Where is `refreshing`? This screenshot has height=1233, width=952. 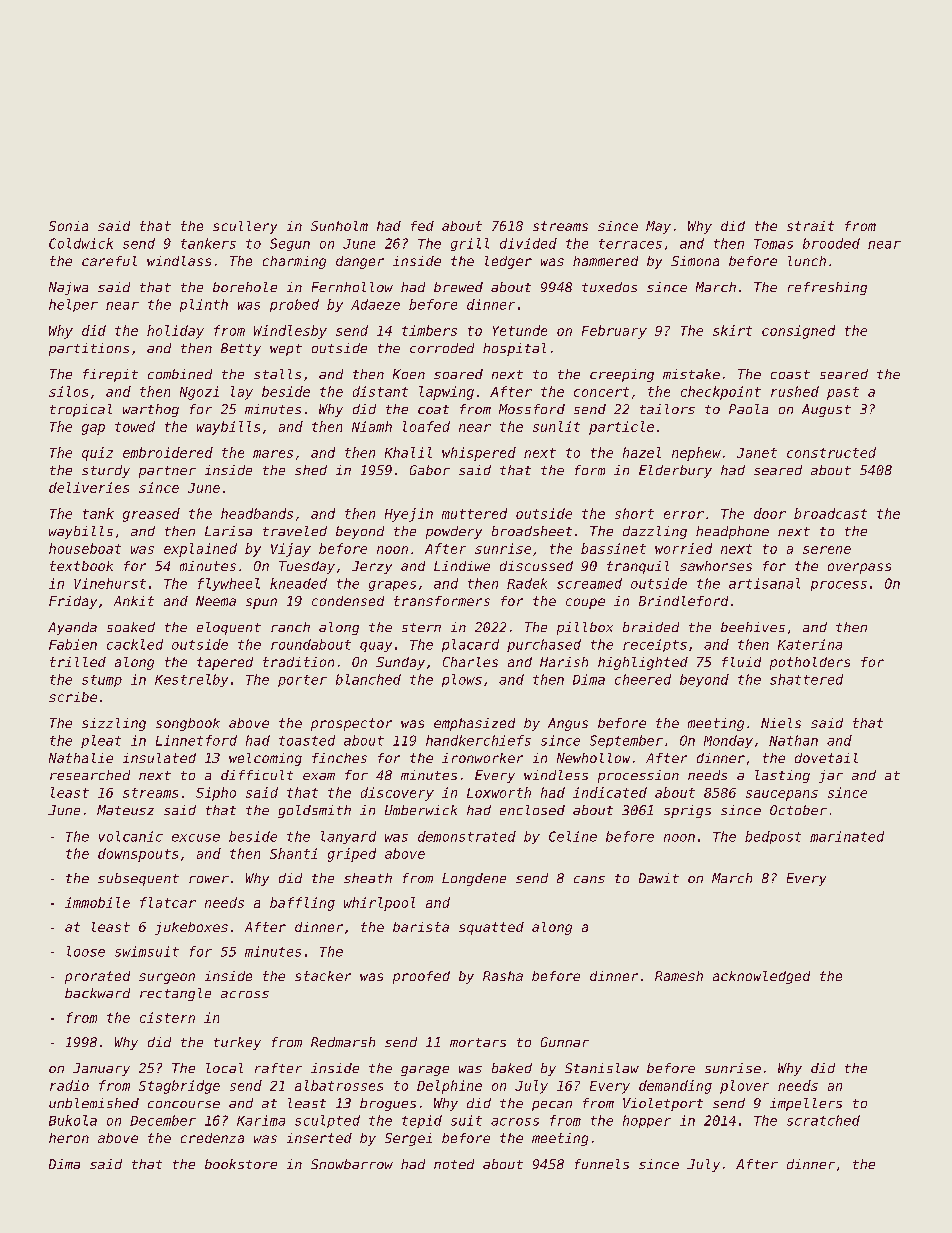
refreshing is located at coordinates (827, 288).
